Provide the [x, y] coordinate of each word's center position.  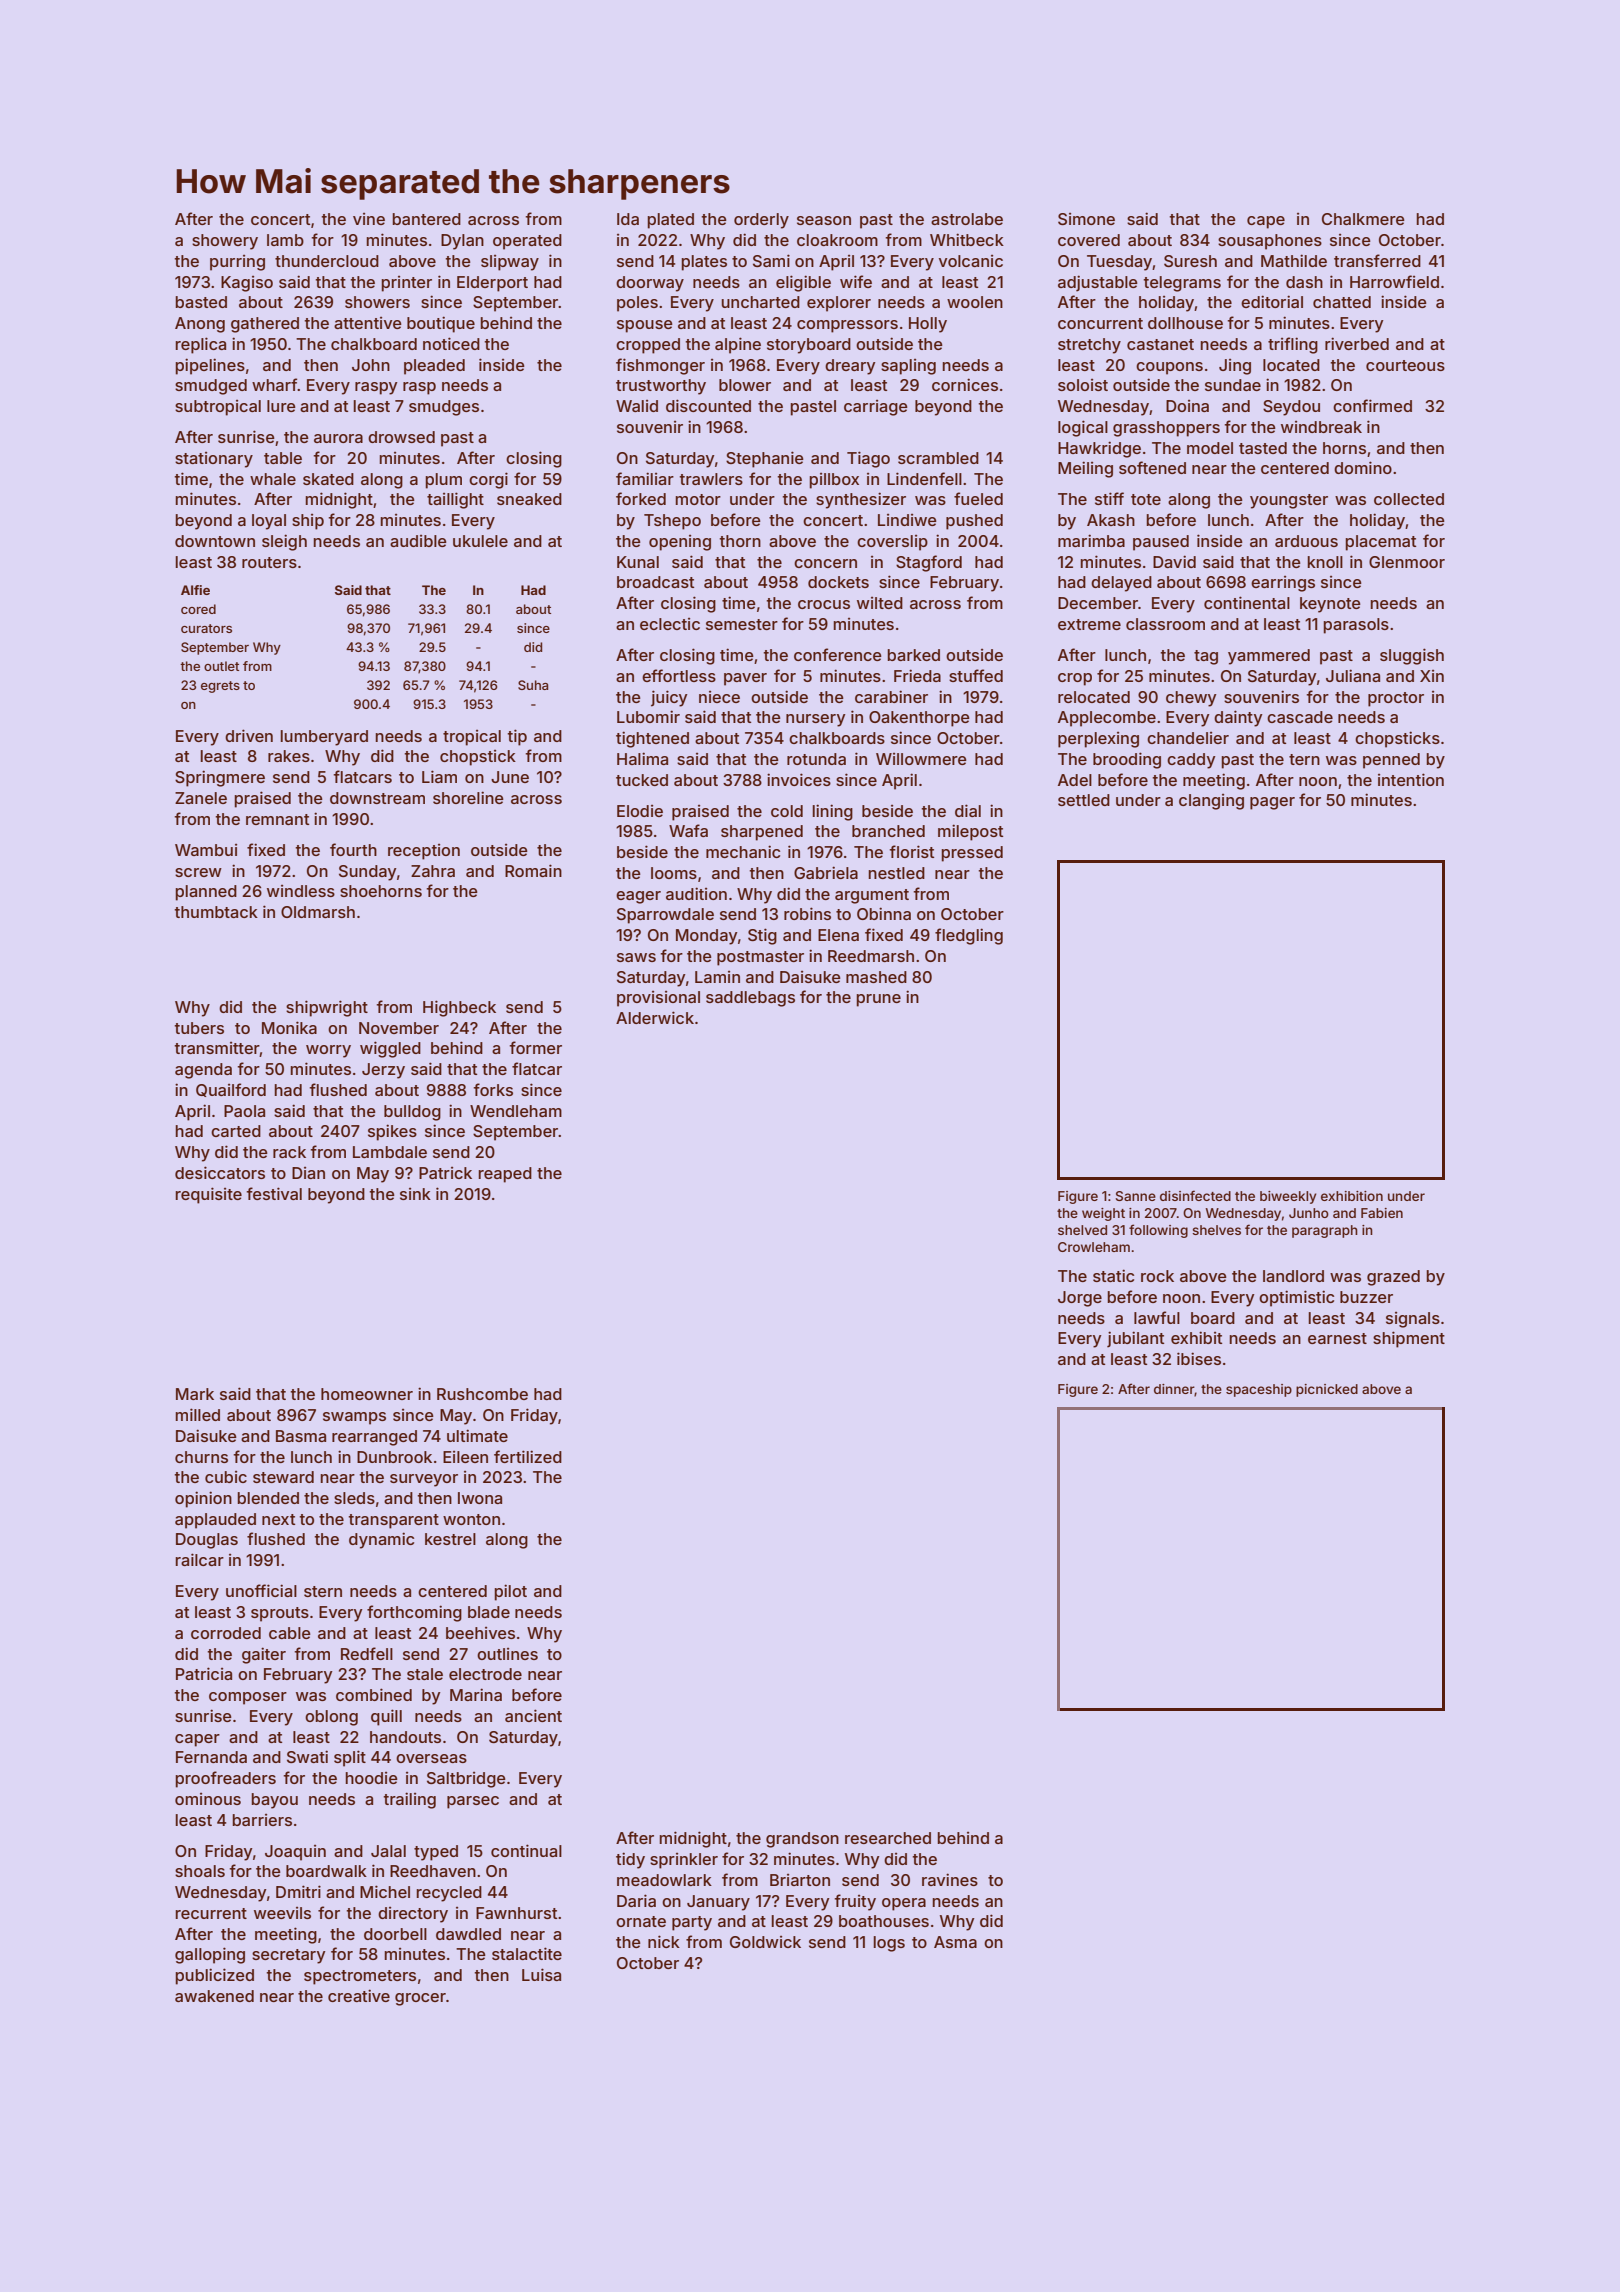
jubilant [1135, 1339]
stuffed [976, 675]
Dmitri [298, 1891]
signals [1413, 1320]
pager [1272, 803]
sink [415, 1194]
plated [670, 221]
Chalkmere [1363, 219]
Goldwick [765, 1942]
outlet [221, 666]
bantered [426, 219]
